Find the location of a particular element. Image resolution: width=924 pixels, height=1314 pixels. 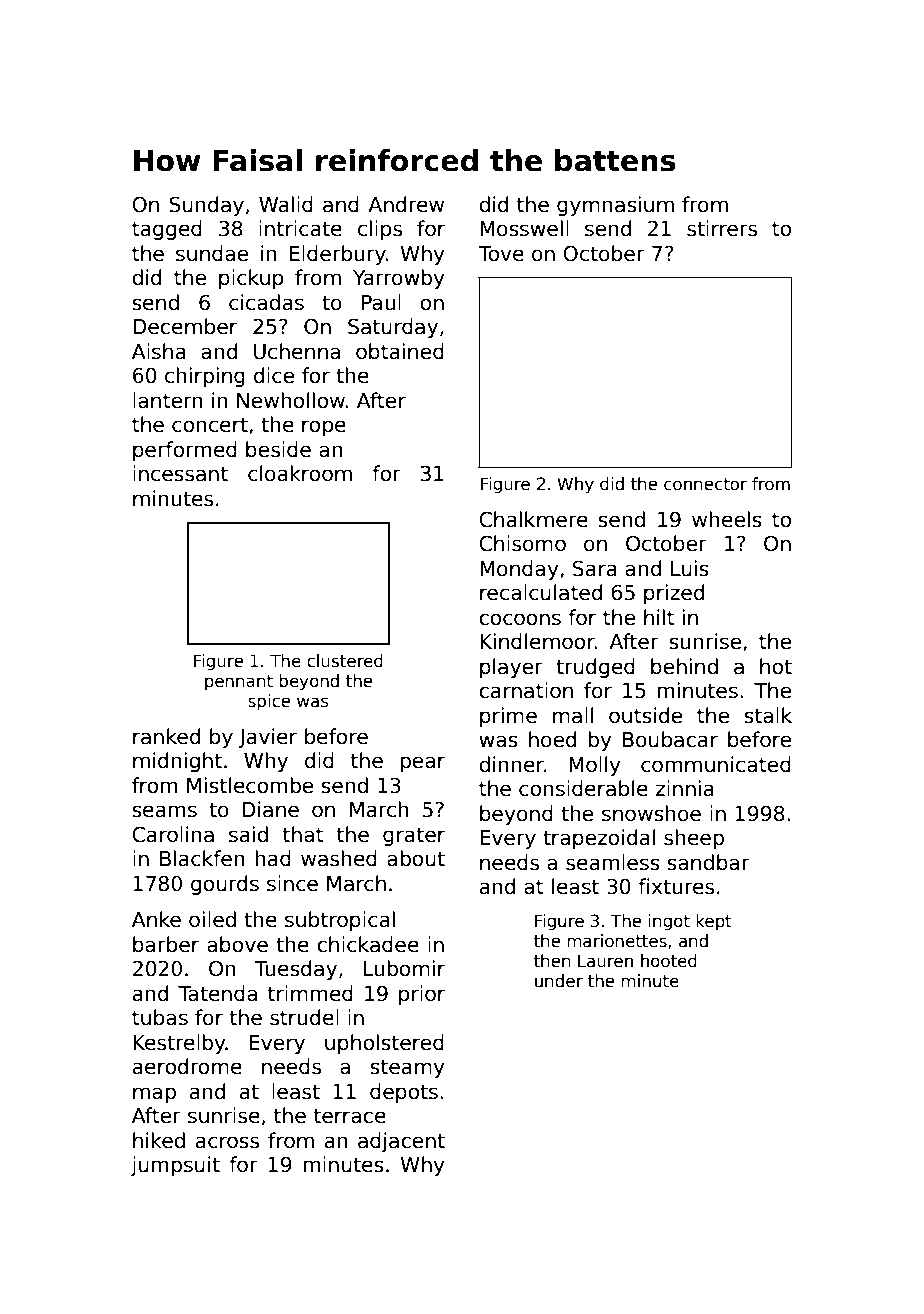

clips is located at coordinates (380, 230).
